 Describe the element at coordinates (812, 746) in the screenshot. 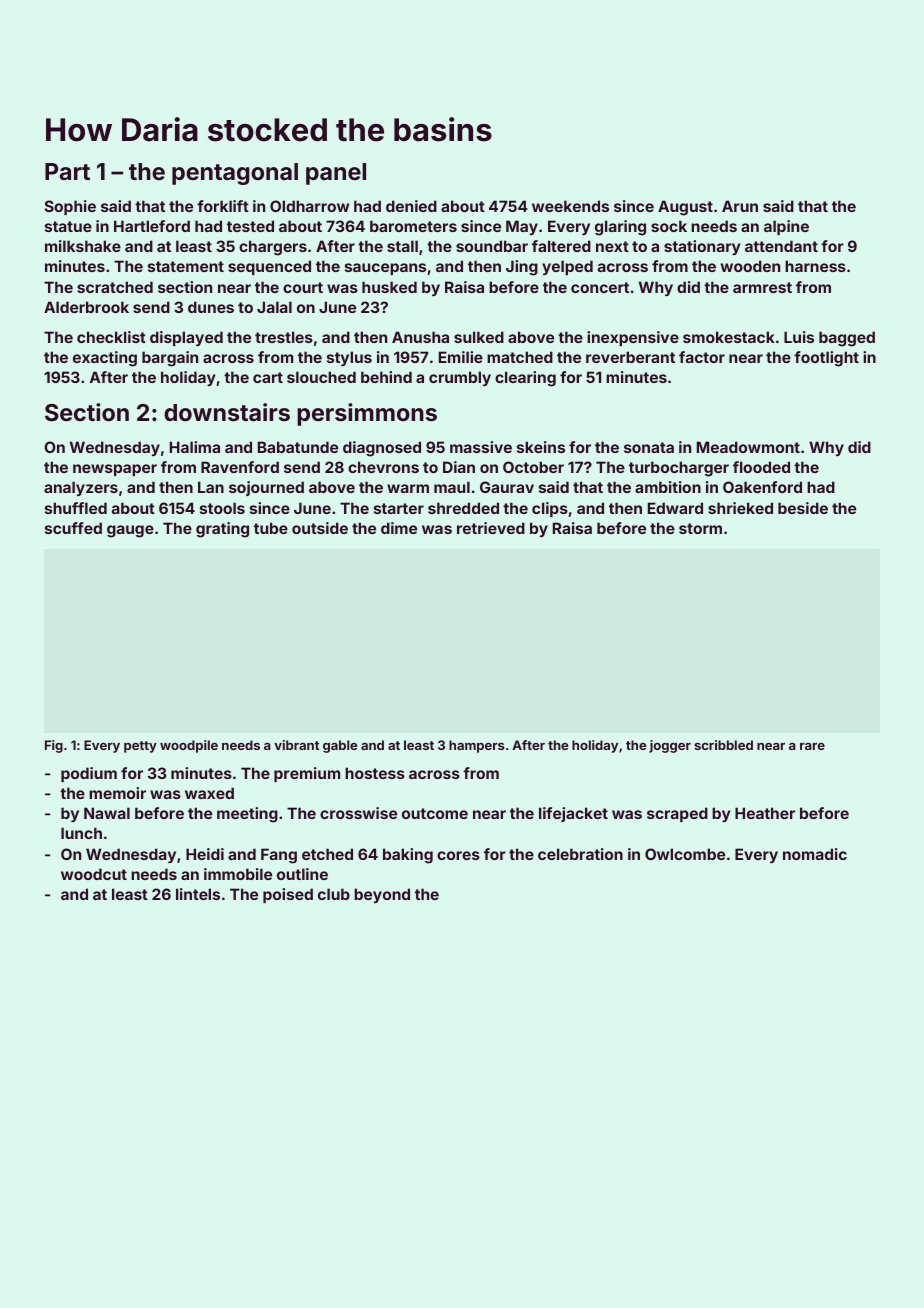

I see `rare` at that location.
